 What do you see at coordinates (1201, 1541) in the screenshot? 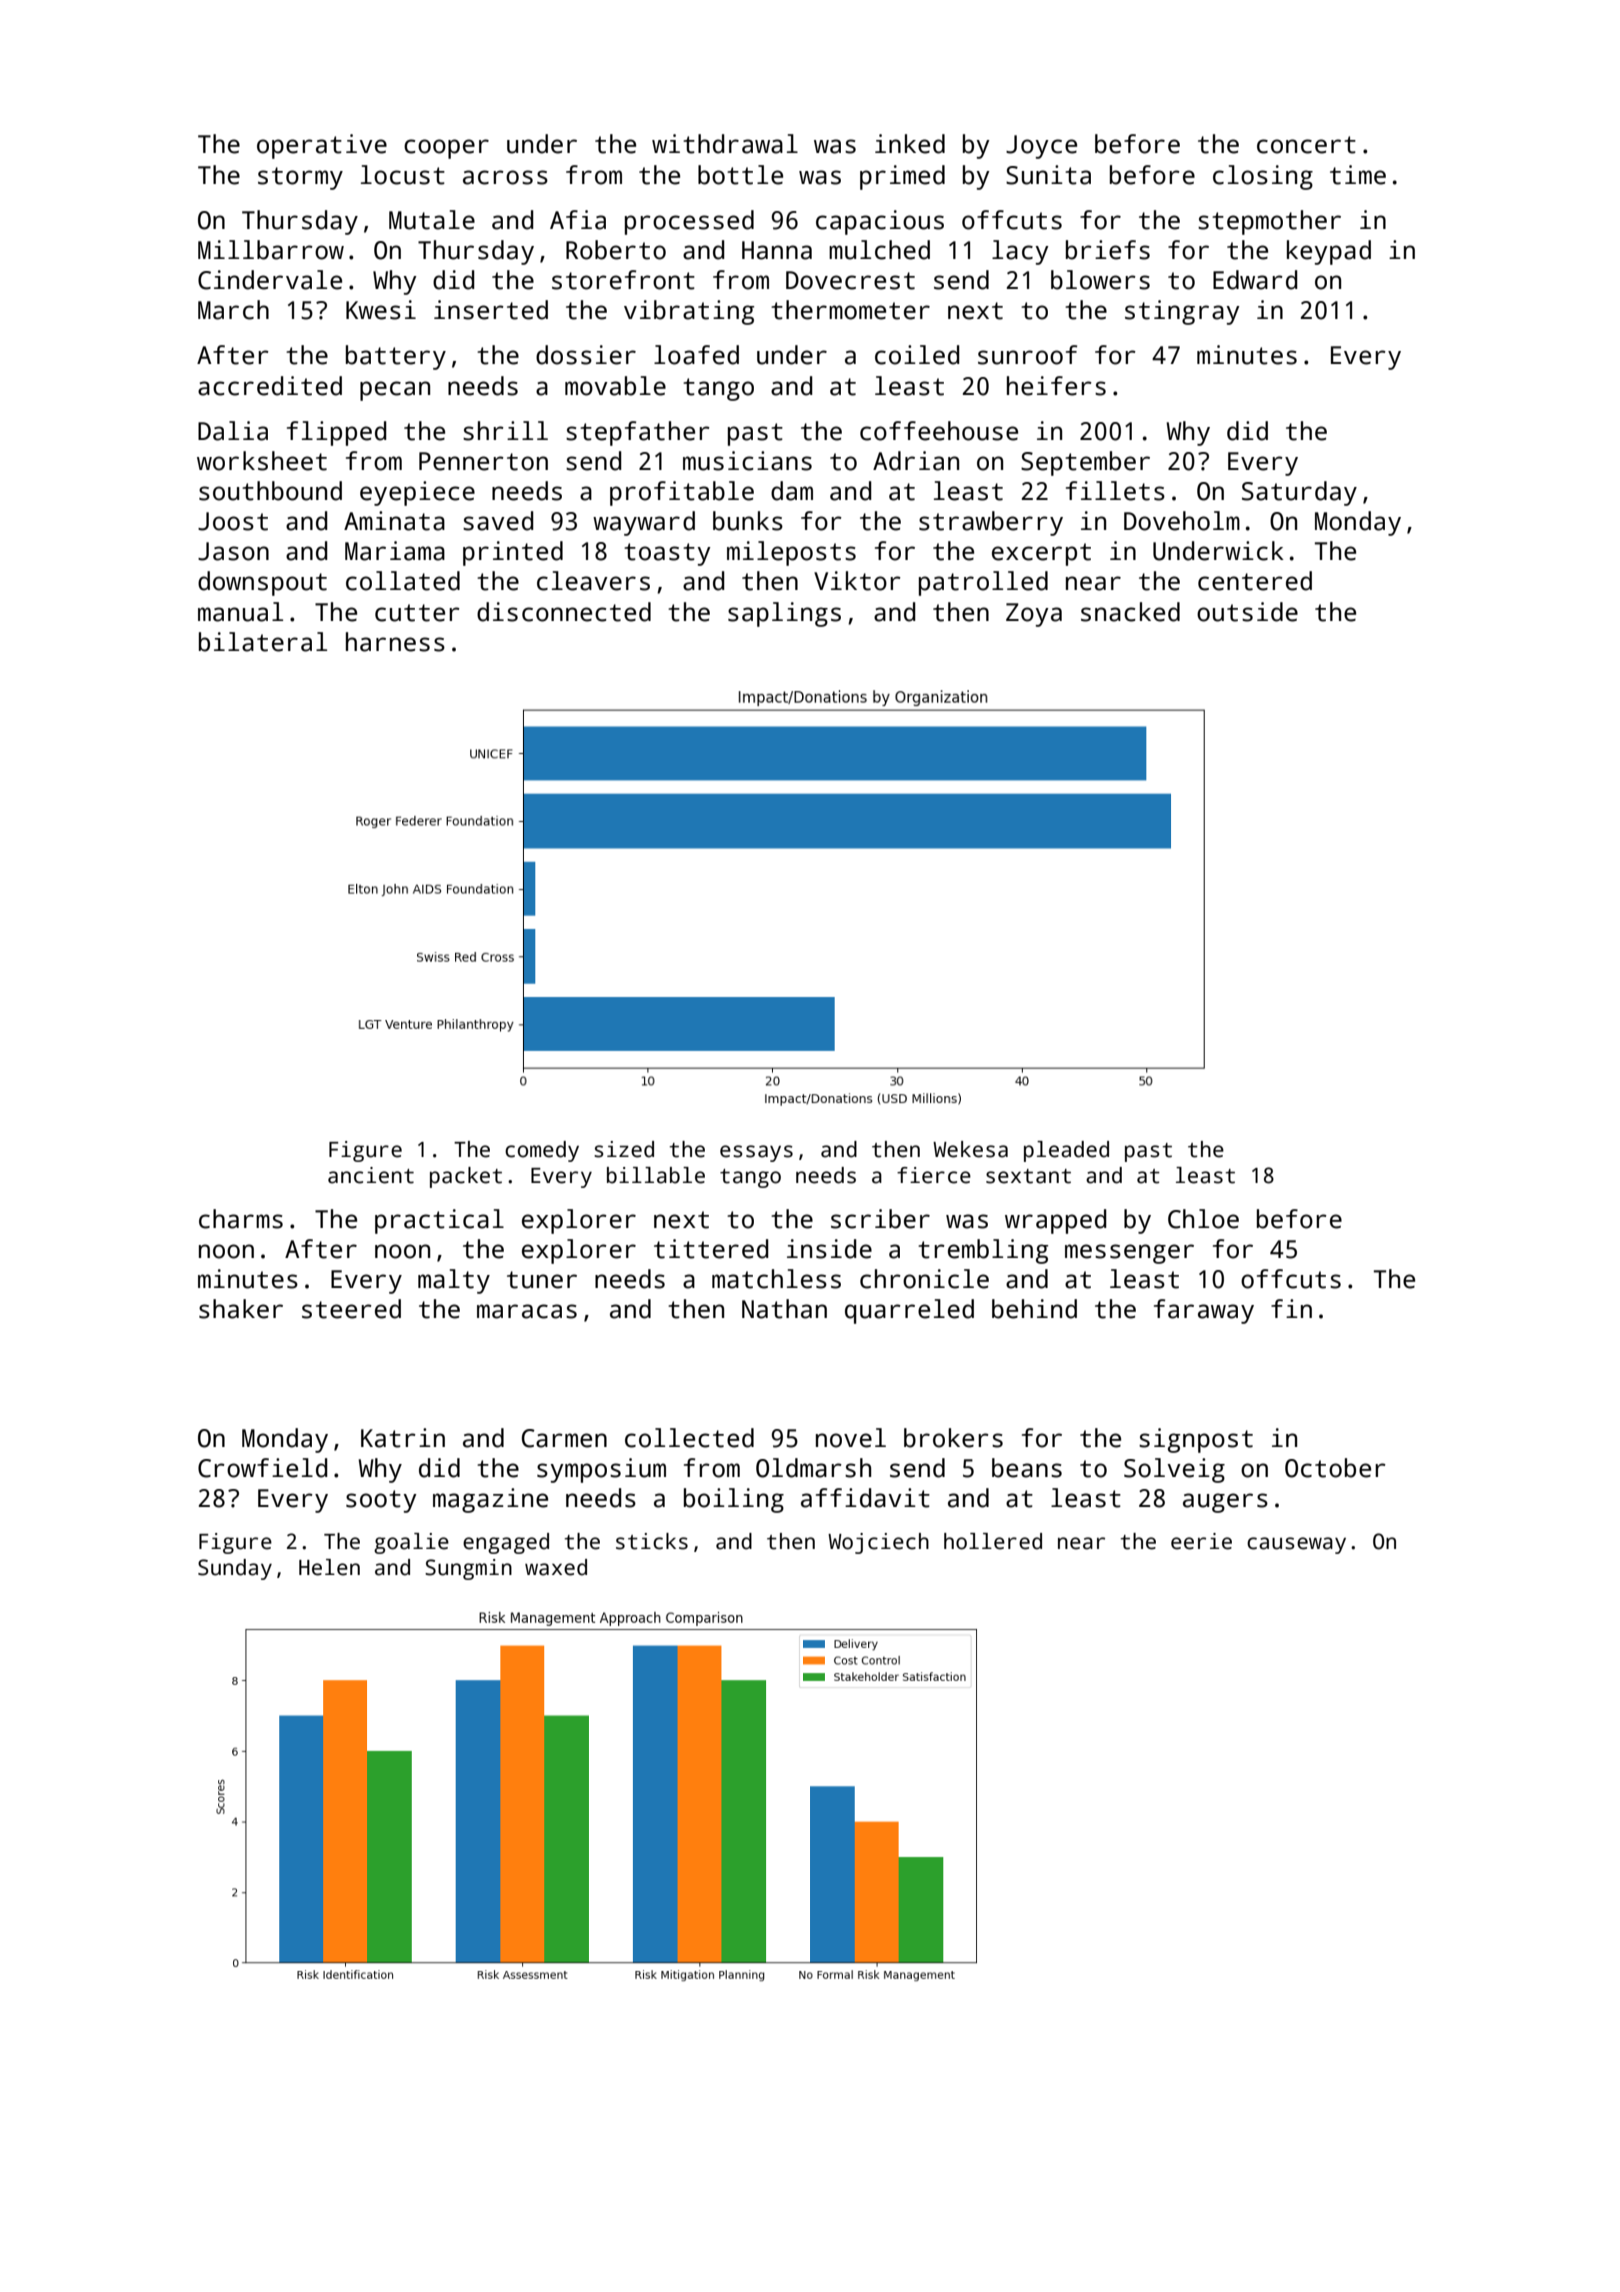
I see `eerie` at bounding box center [1201, 1541].
